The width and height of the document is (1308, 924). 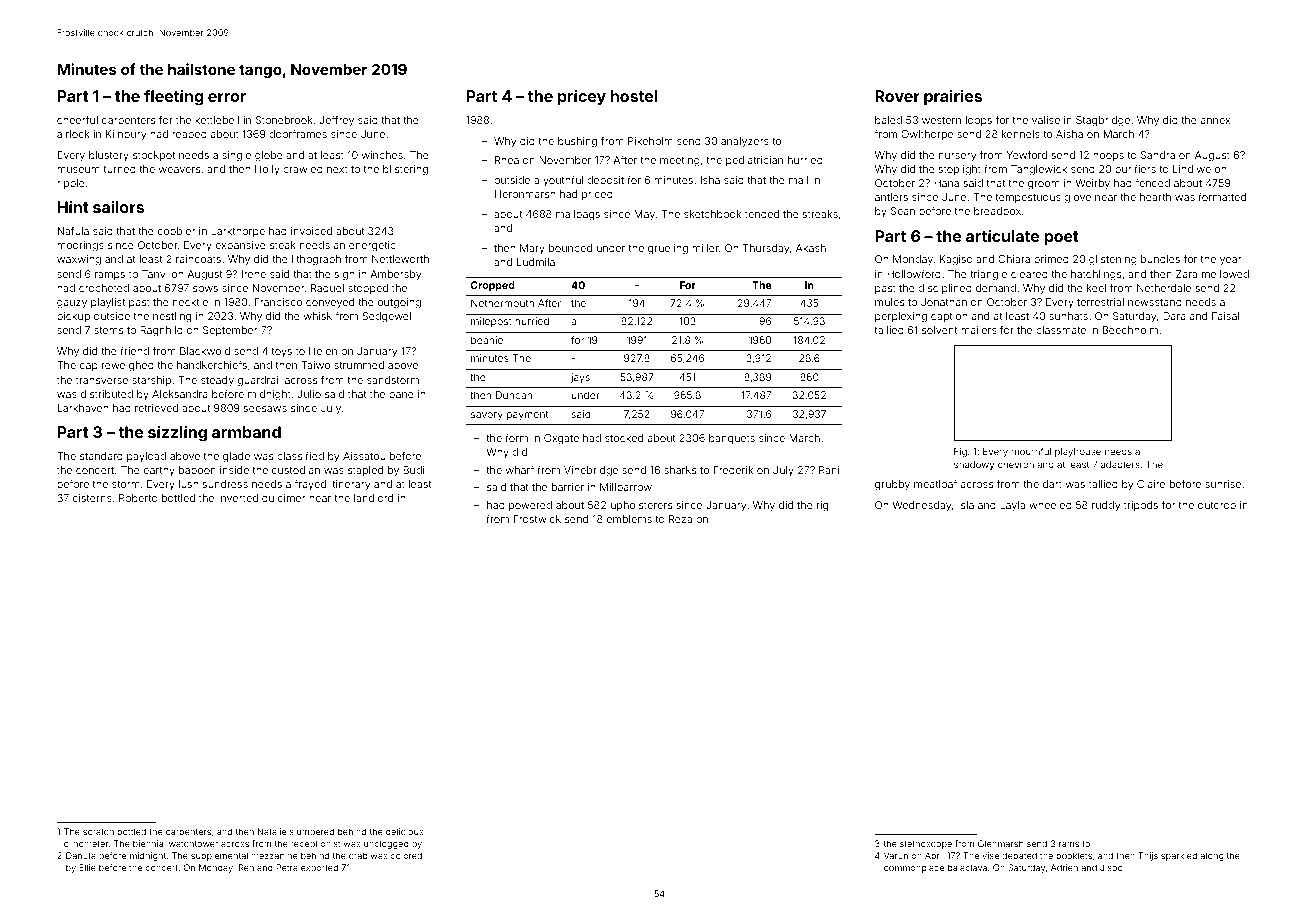 I want to click on exported, so click(x=319, y=868).
